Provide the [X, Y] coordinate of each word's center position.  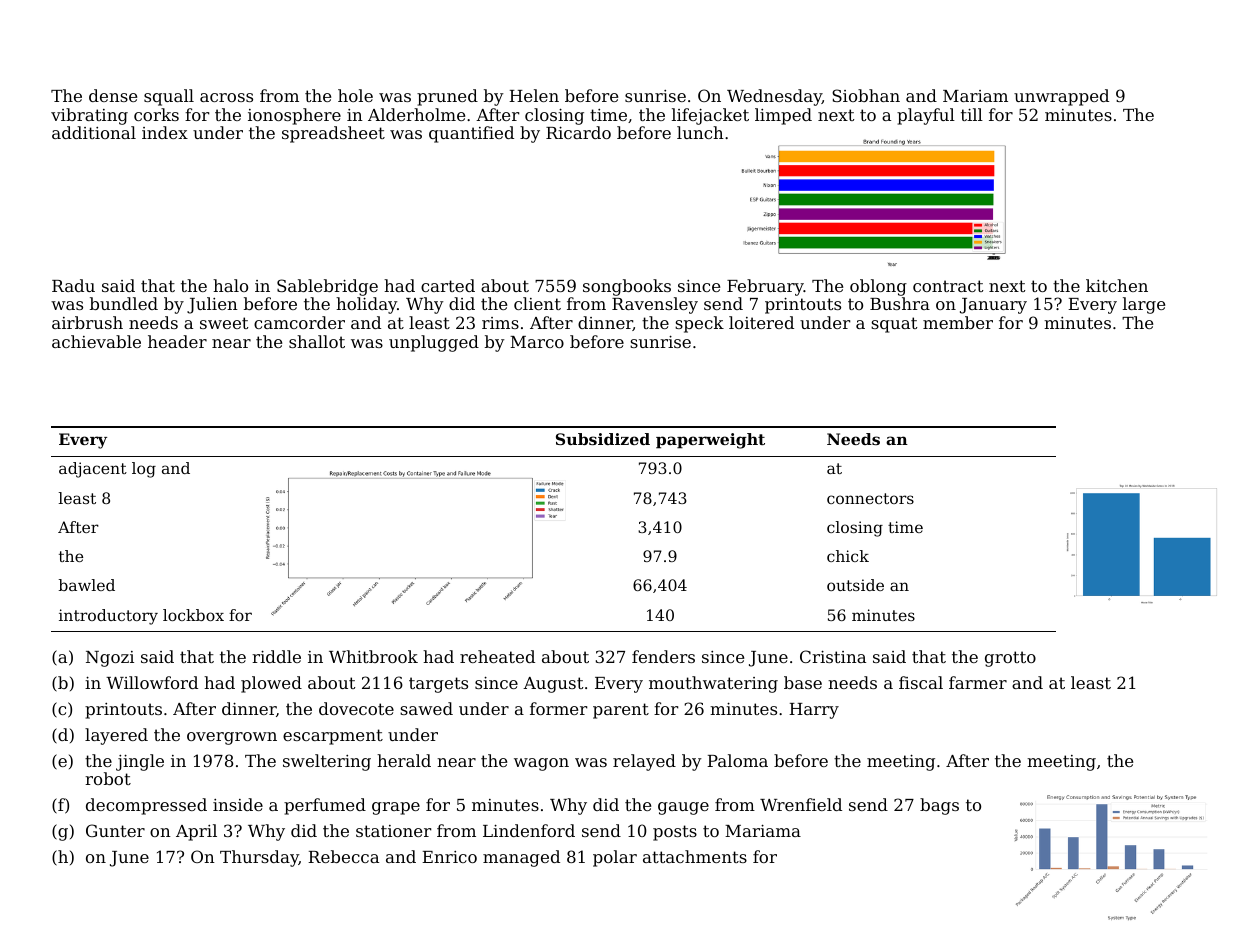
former [559, 708]
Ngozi [110, 659]
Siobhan [866, 95]
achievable [96, 341]
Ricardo [578, 132]
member [958, 322]
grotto [1010, 659]
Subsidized [603, 439]
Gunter [115, 830]
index [165, 132]
